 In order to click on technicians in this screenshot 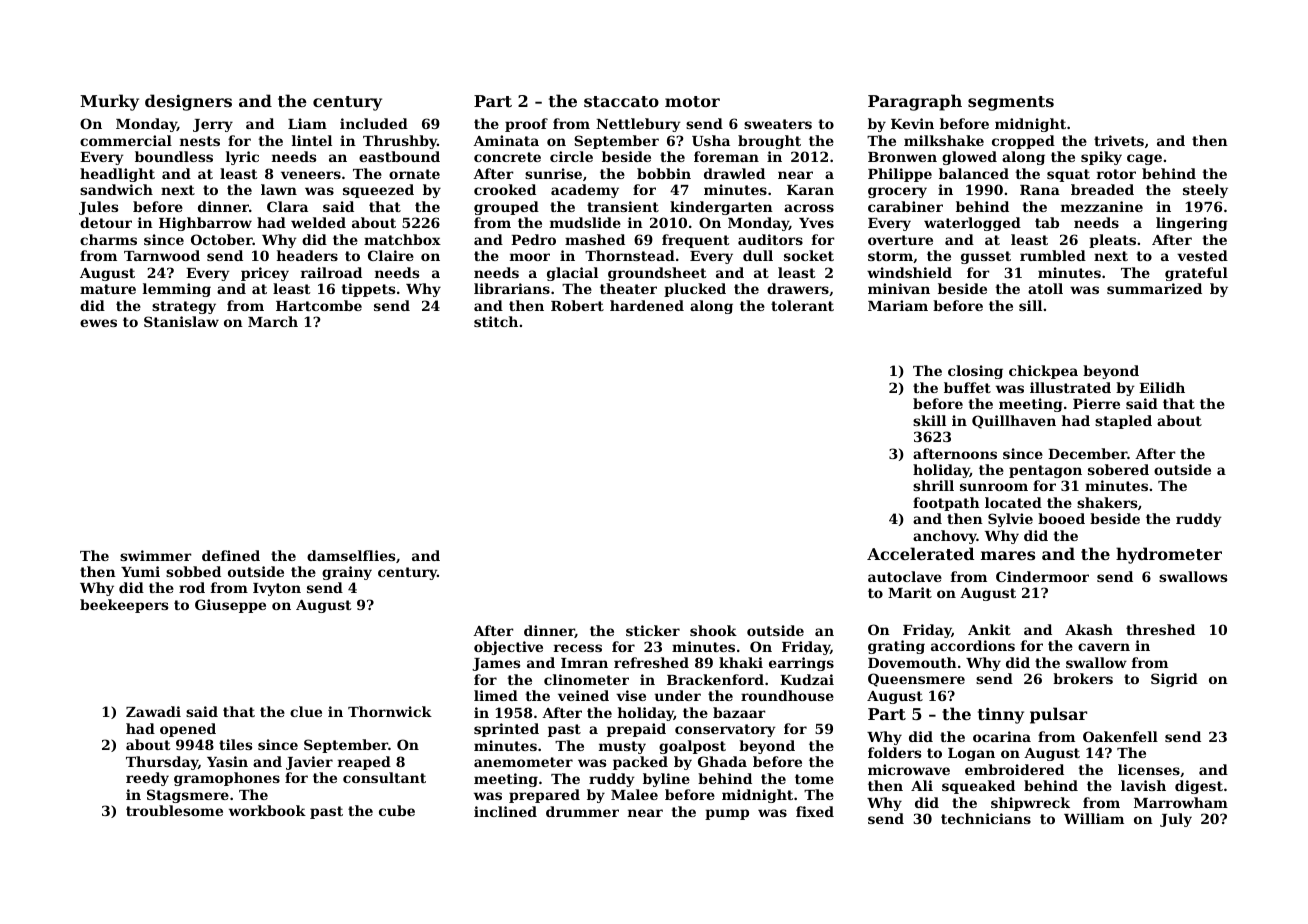, I will do `click(986, 818)`.
